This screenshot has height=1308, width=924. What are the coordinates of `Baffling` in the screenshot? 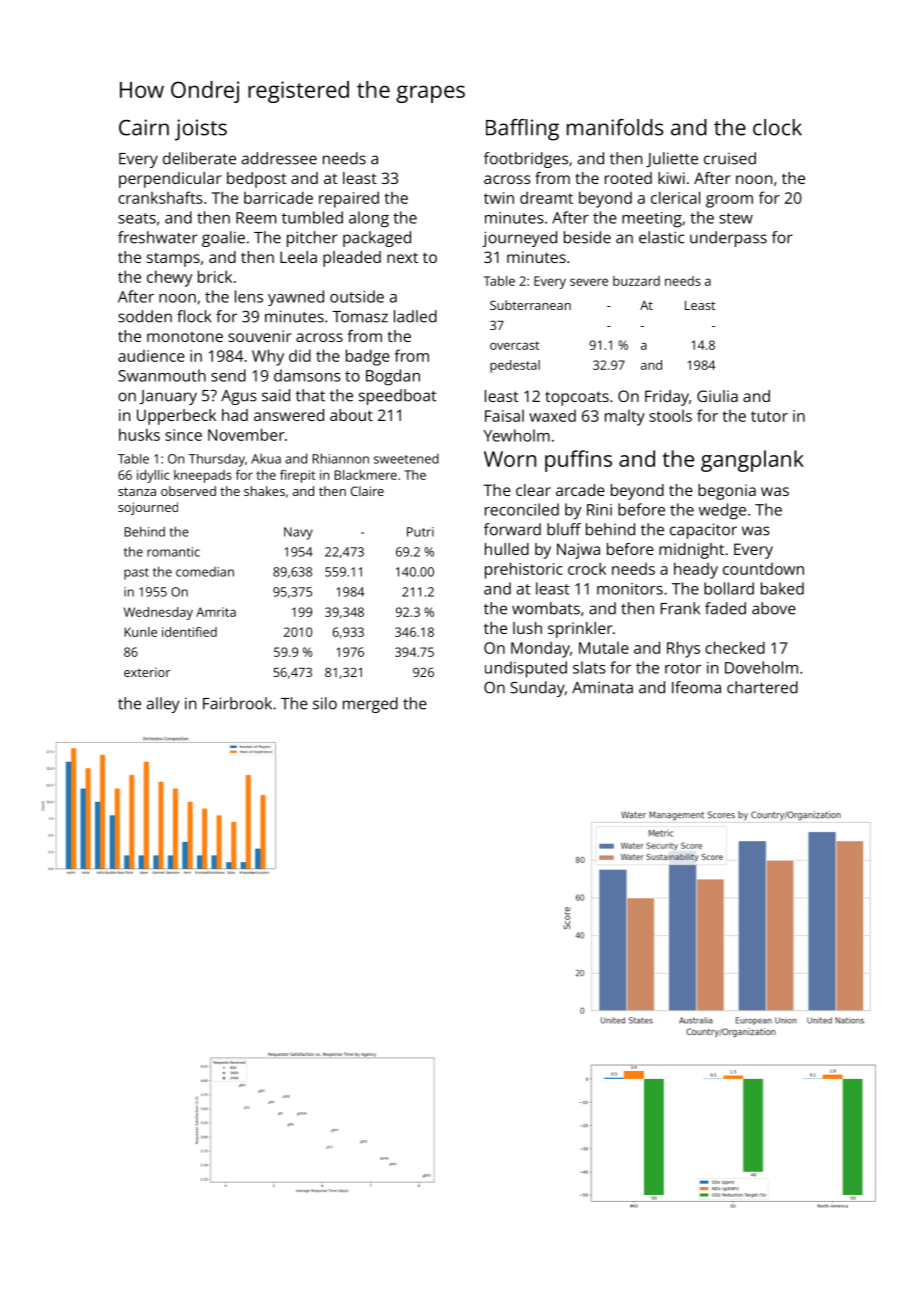 It's located at (522, 130).
